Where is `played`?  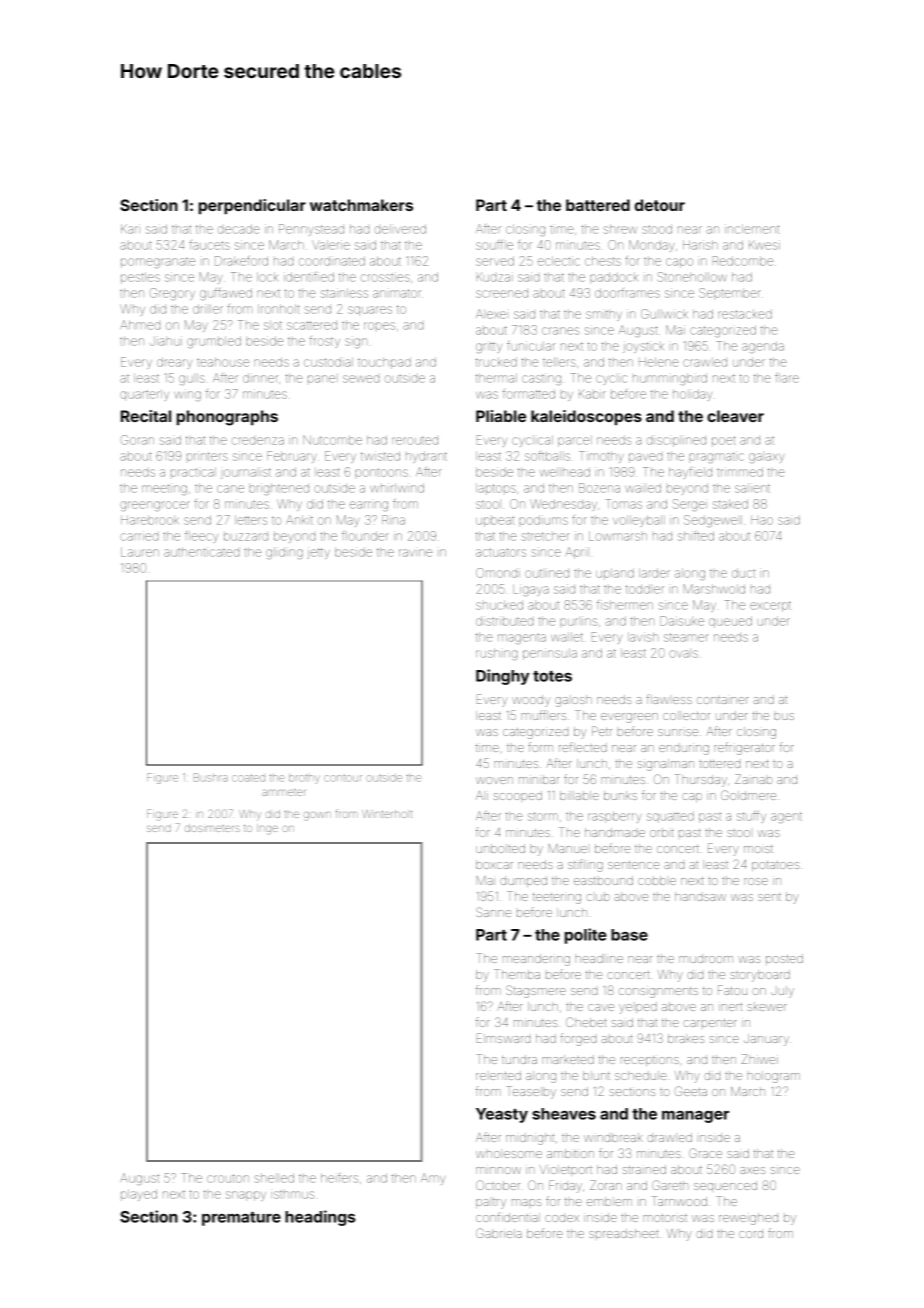 played is located at coordinates (139, 1195).
